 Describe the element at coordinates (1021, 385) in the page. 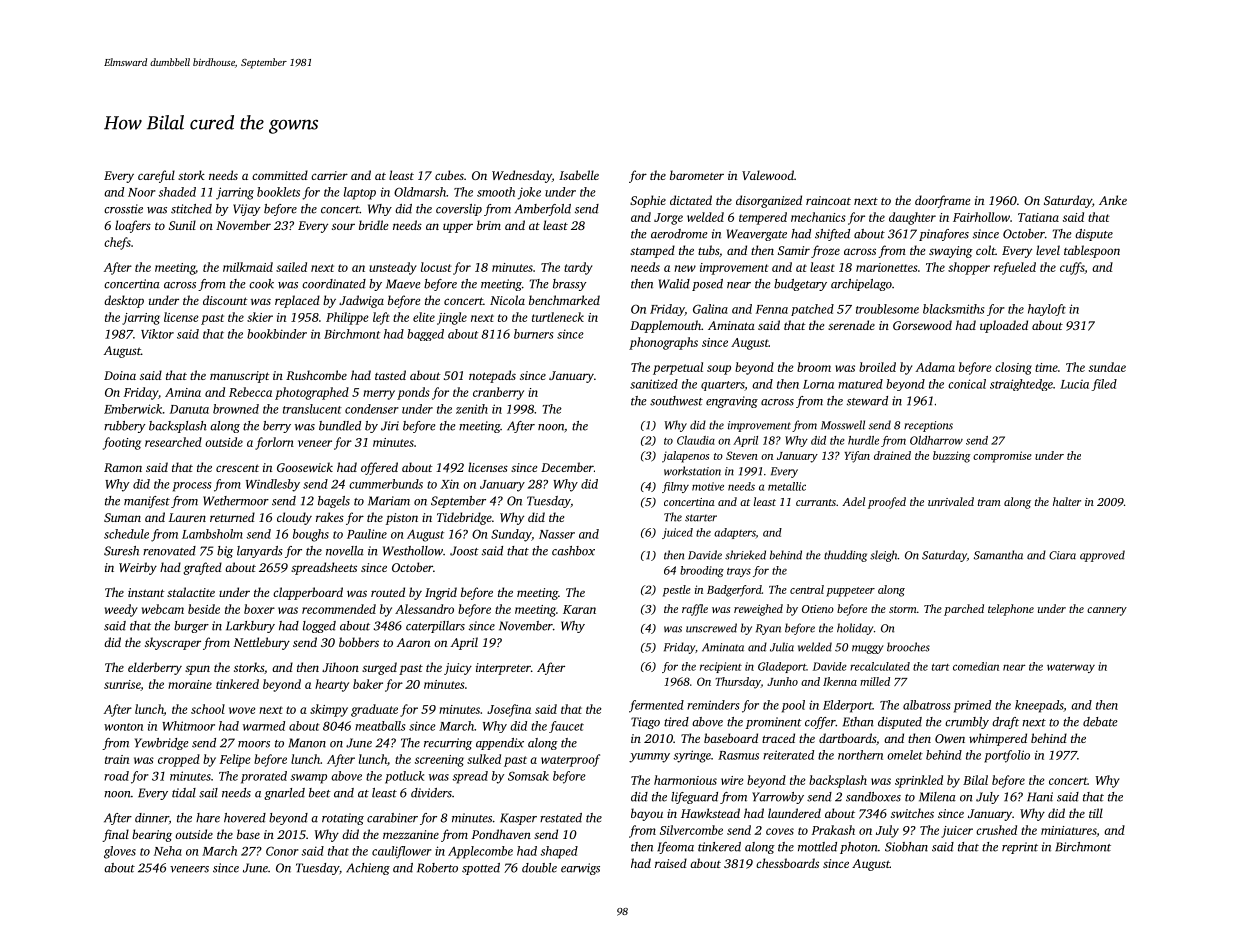

I see `straightedge` at that location.
